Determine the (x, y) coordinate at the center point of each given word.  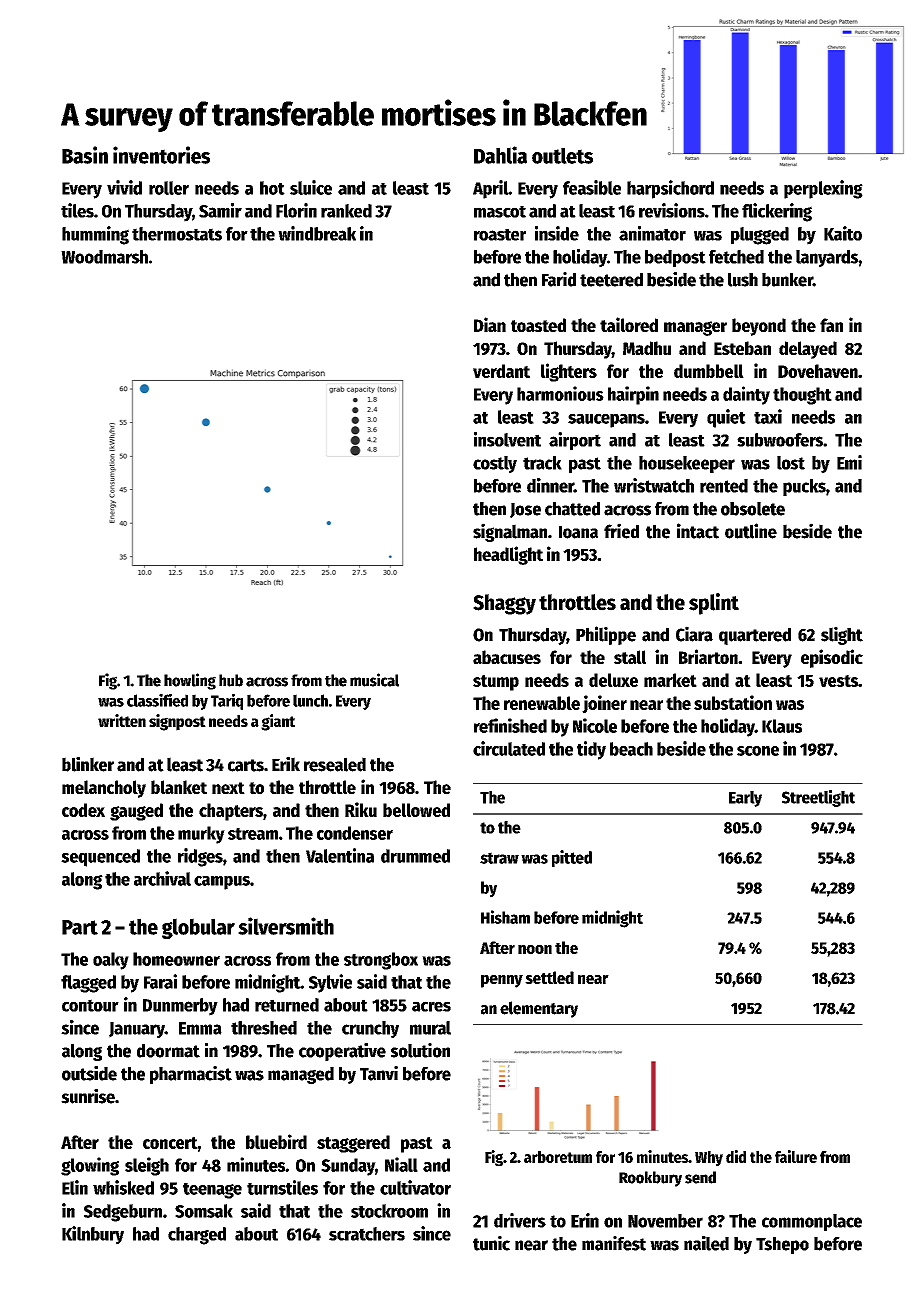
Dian (490, 324)
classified (157, 700)
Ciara (694, 634)
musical (374, 680)
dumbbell (709, 371)
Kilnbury (93, 1235)
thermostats (177, 234)
